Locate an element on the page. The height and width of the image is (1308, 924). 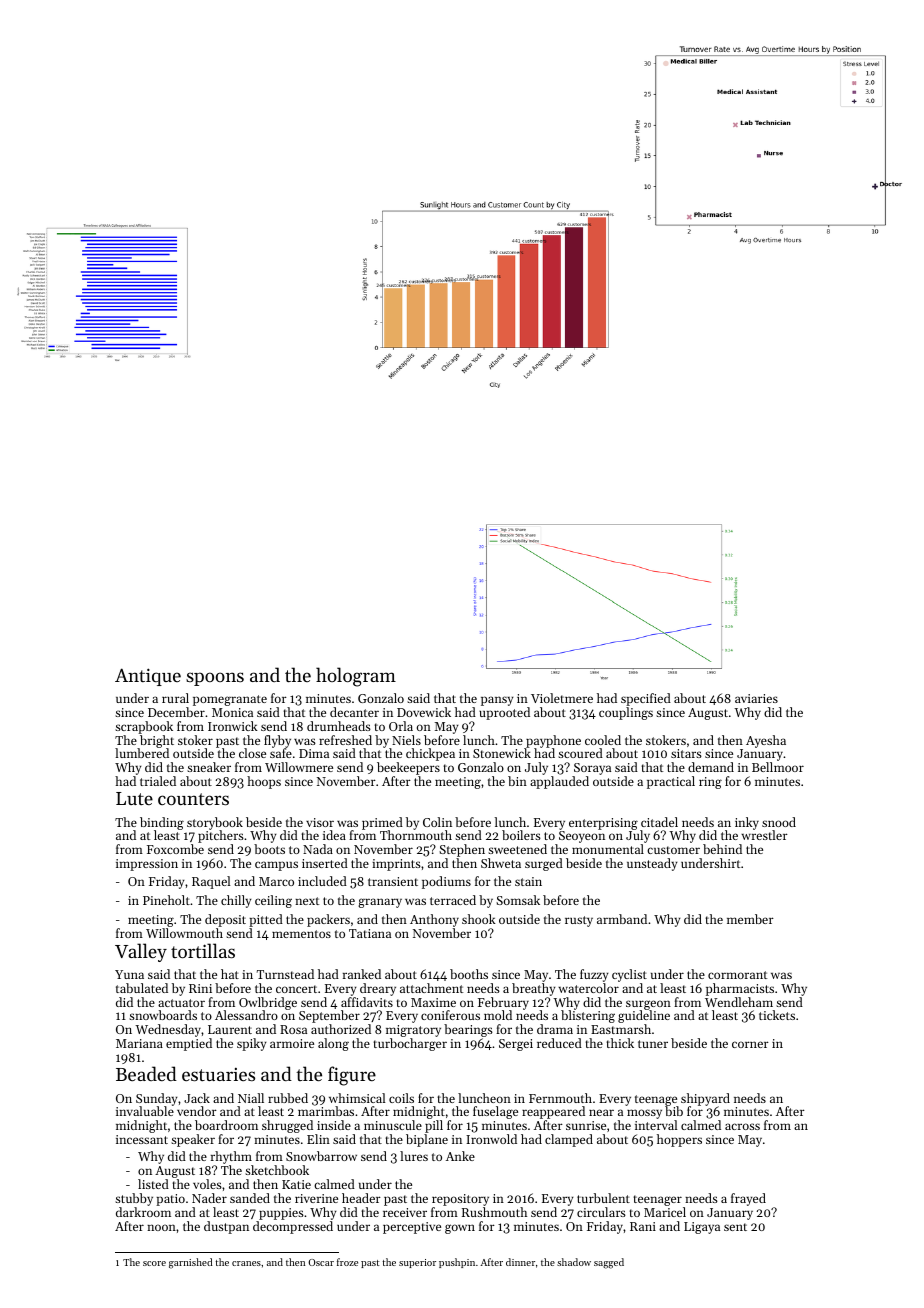
estuaries is located at coordinates (218, 1074).
